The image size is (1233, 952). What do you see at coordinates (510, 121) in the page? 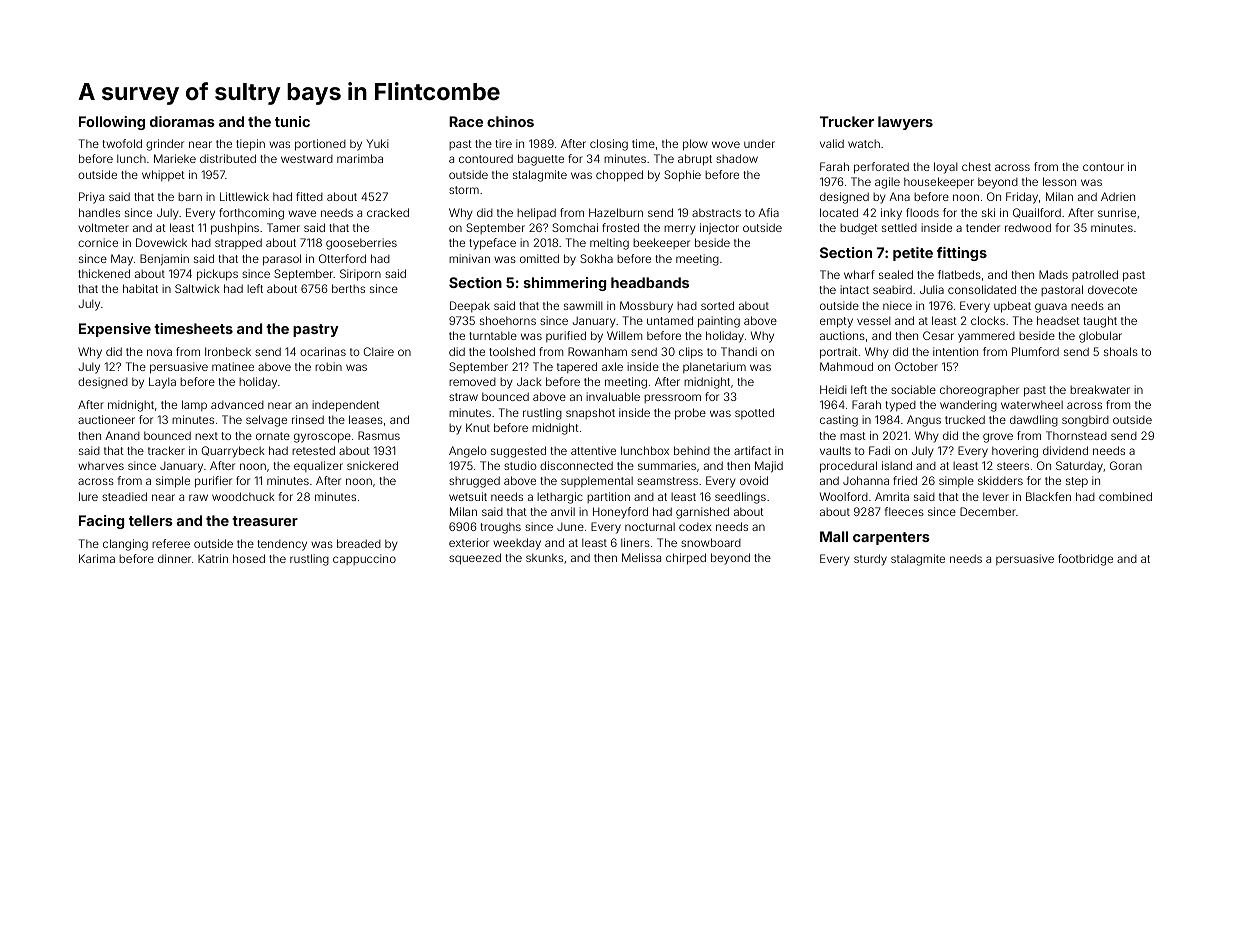
I see `chinos` at bounding box center [510, 121].
